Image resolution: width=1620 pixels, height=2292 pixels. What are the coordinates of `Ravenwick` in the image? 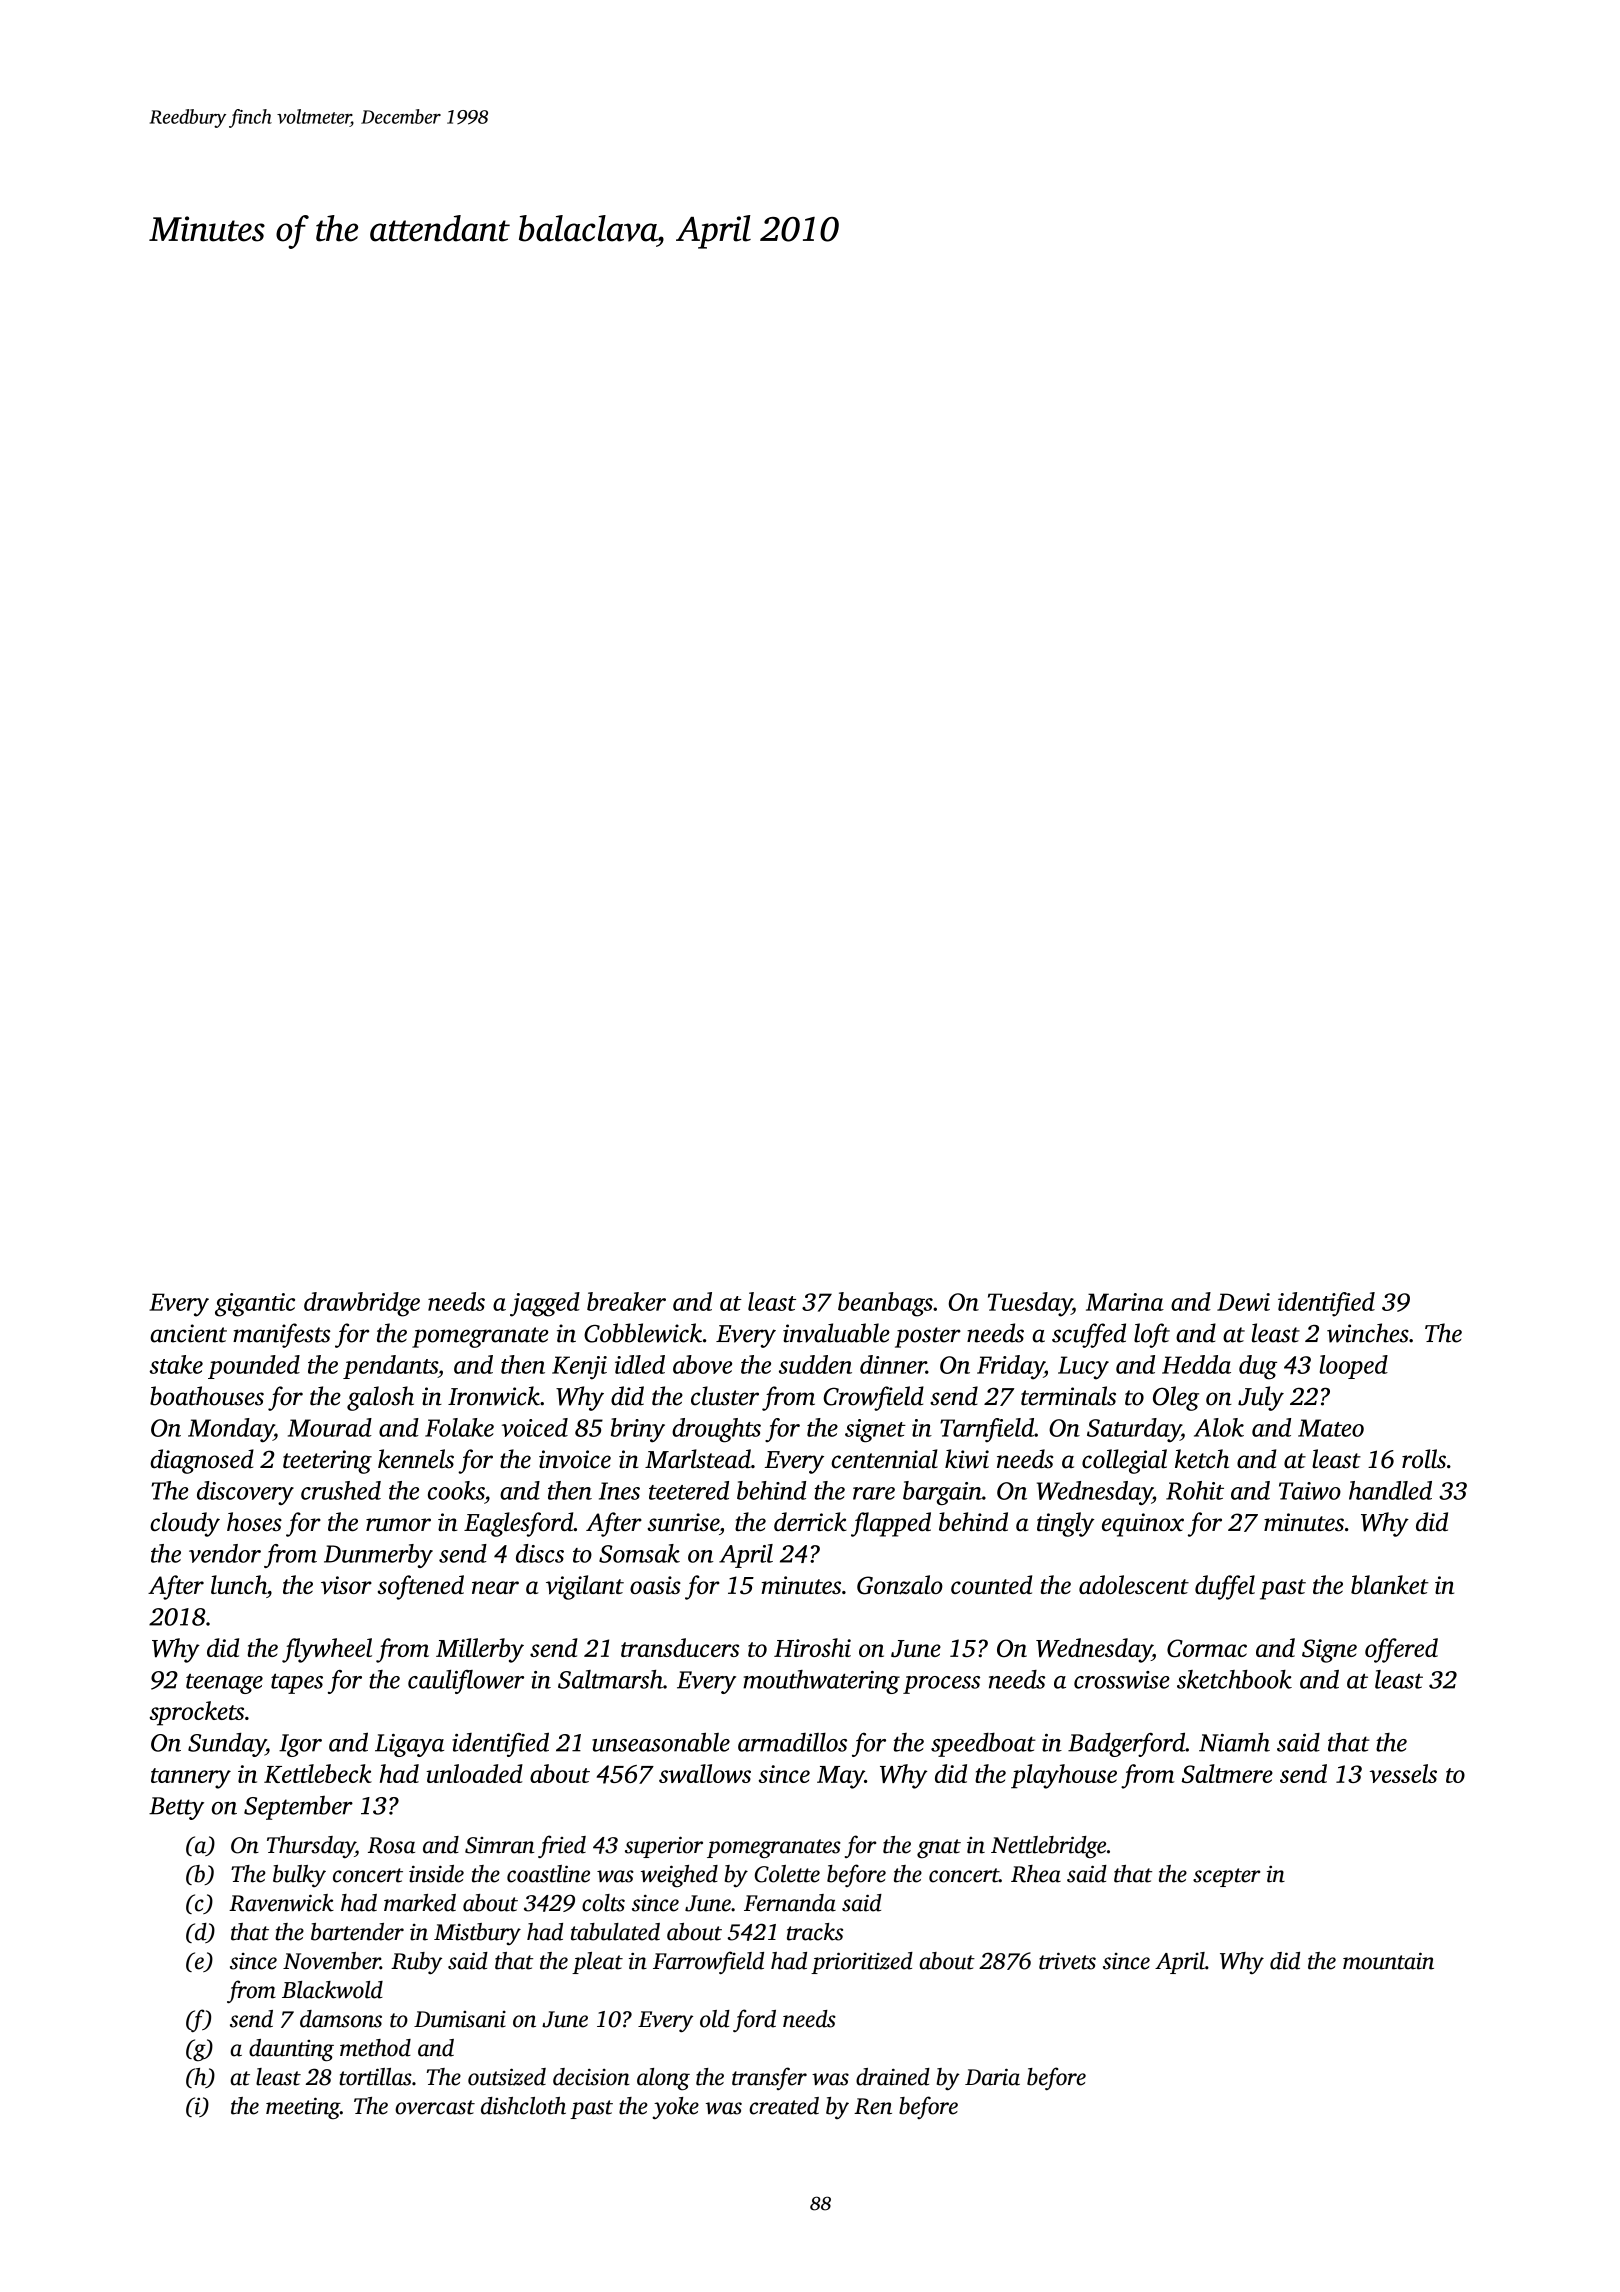 It's located at (281, 1903).
